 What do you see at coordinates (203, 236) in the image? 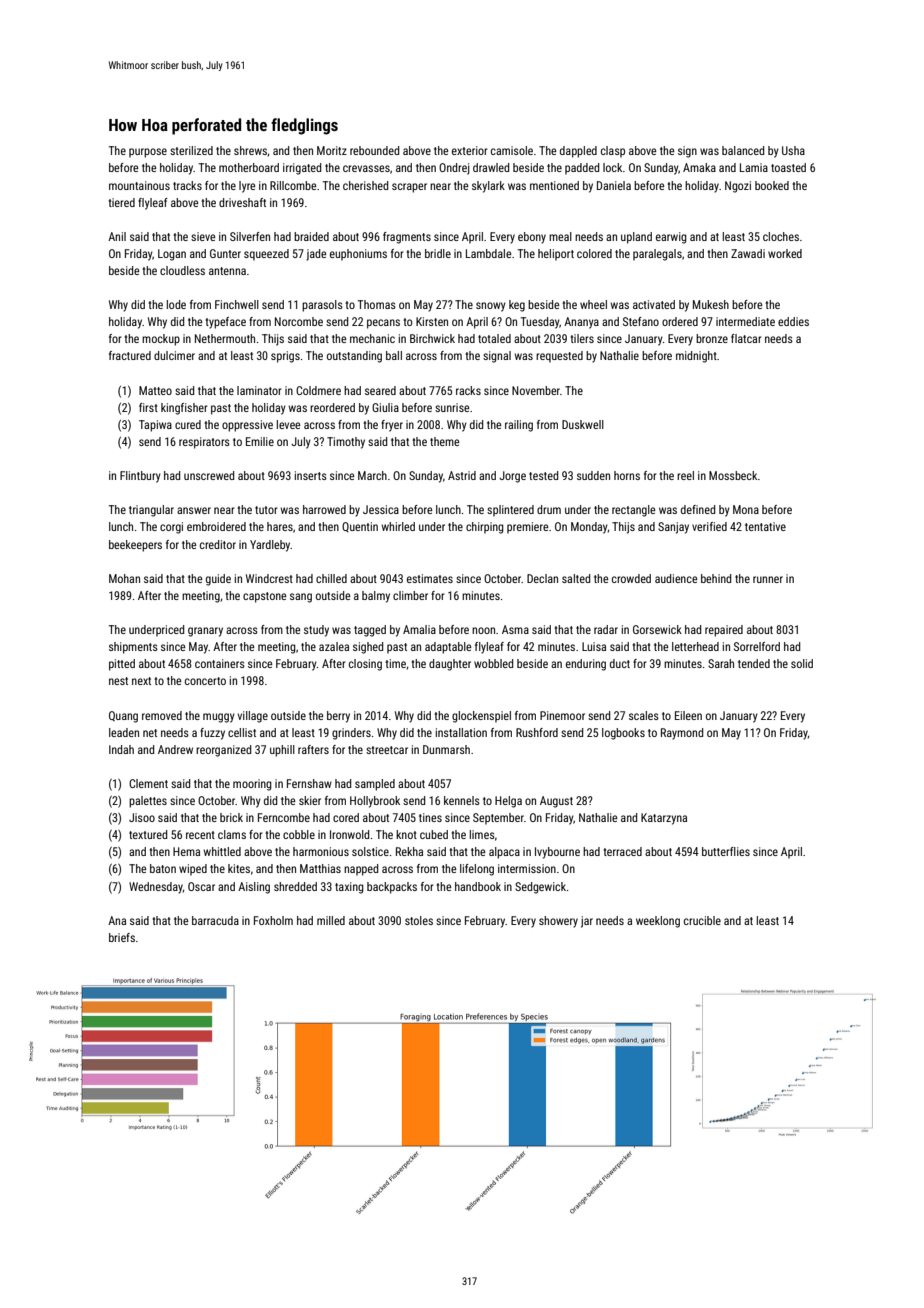
I see `sieve` at bounding box center [203, 236].
